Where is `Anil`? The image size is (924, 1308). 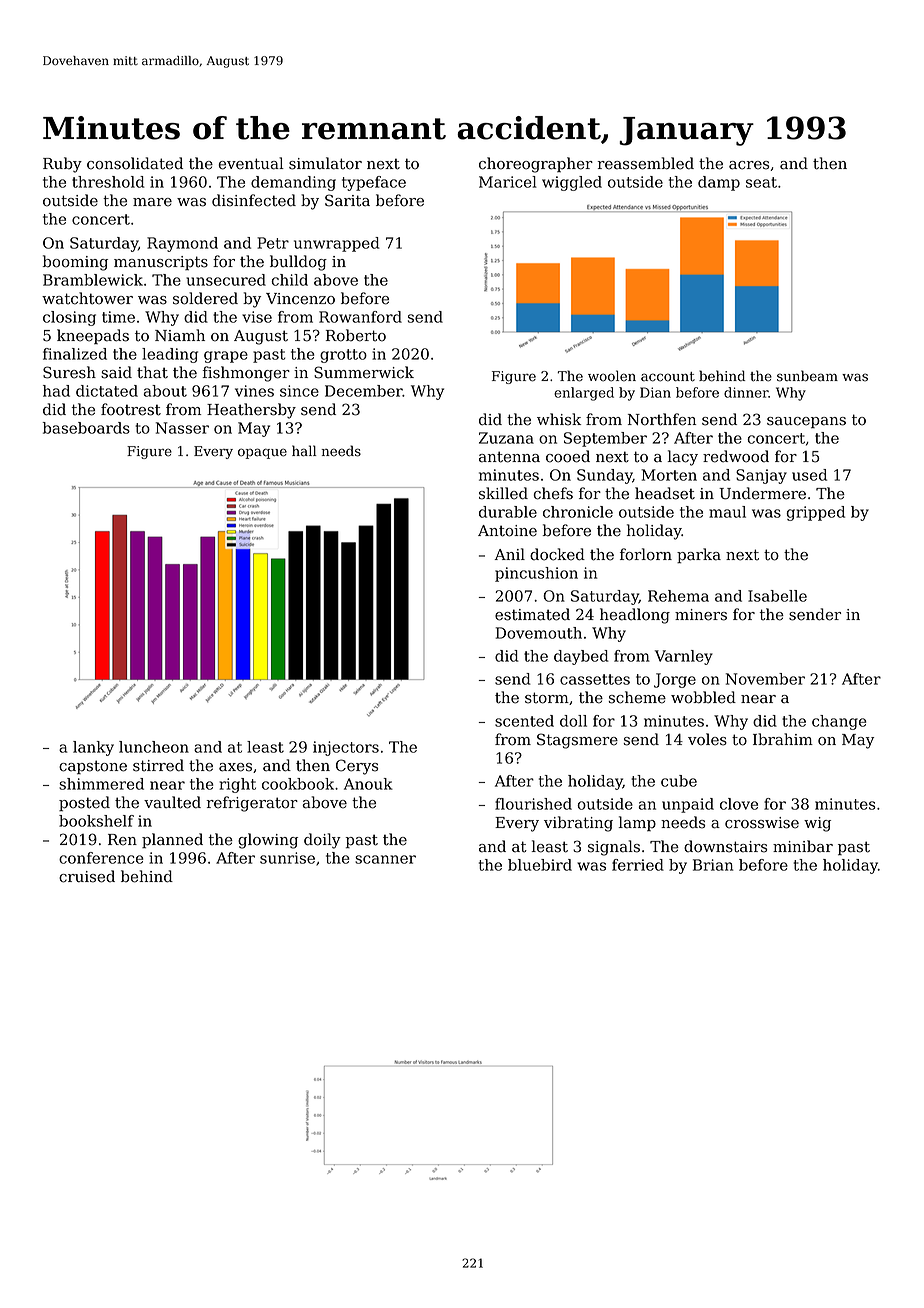
Anil is located at coordinates (510, 554).
